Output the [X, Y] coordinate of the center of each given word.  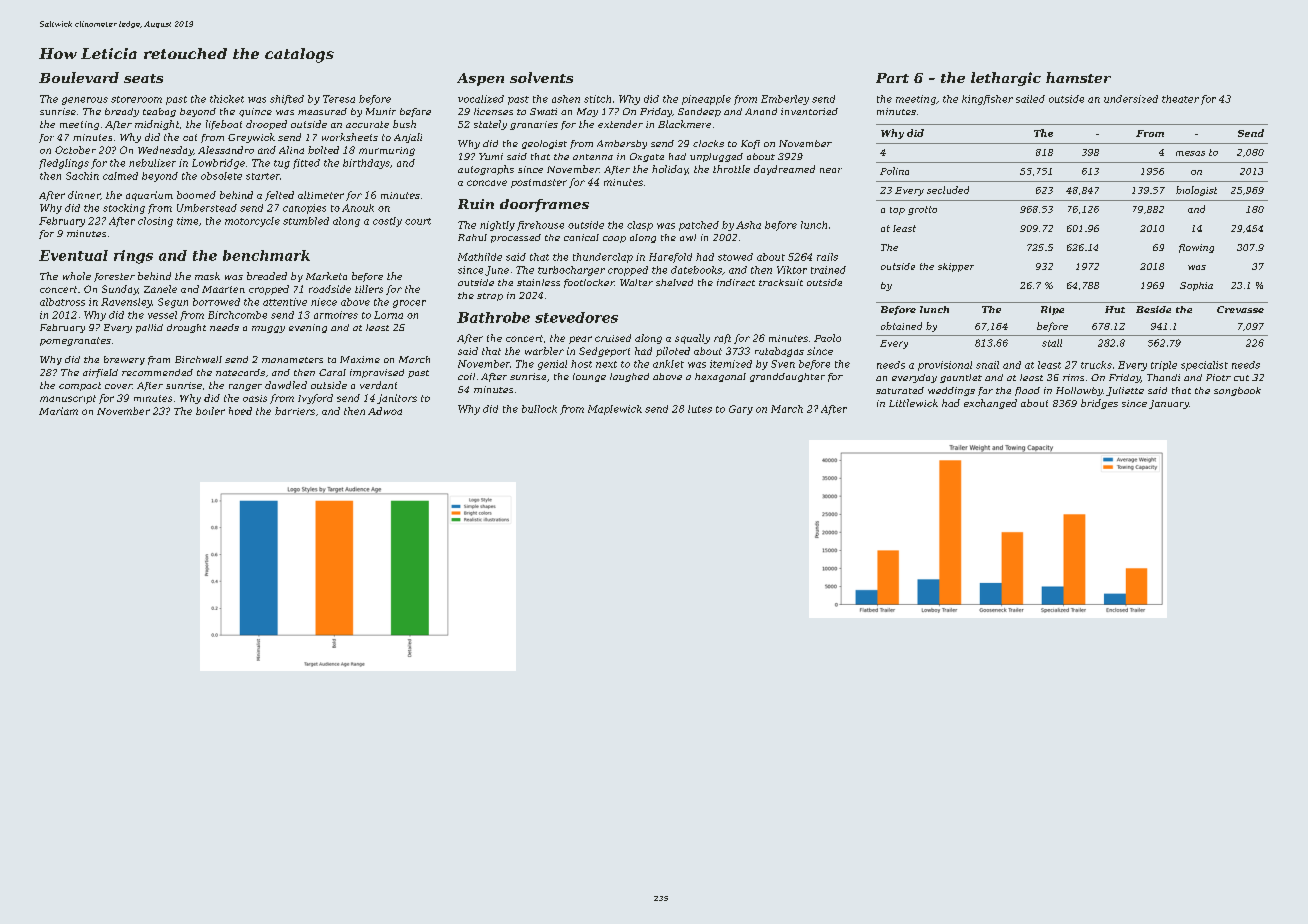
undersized [1131, 99]
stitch [597, 99]
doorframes [544, 205]
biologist [1196, 191]
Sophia [1196, 286]
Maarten [223, 289]
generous [85, 101]
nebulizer [152, 163]
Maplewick [615, 410]
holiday [670, 170]
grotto [922, 210]
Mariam [58, 411]
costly [387, 222]
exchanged [990, 404]
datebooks [696, 270]
